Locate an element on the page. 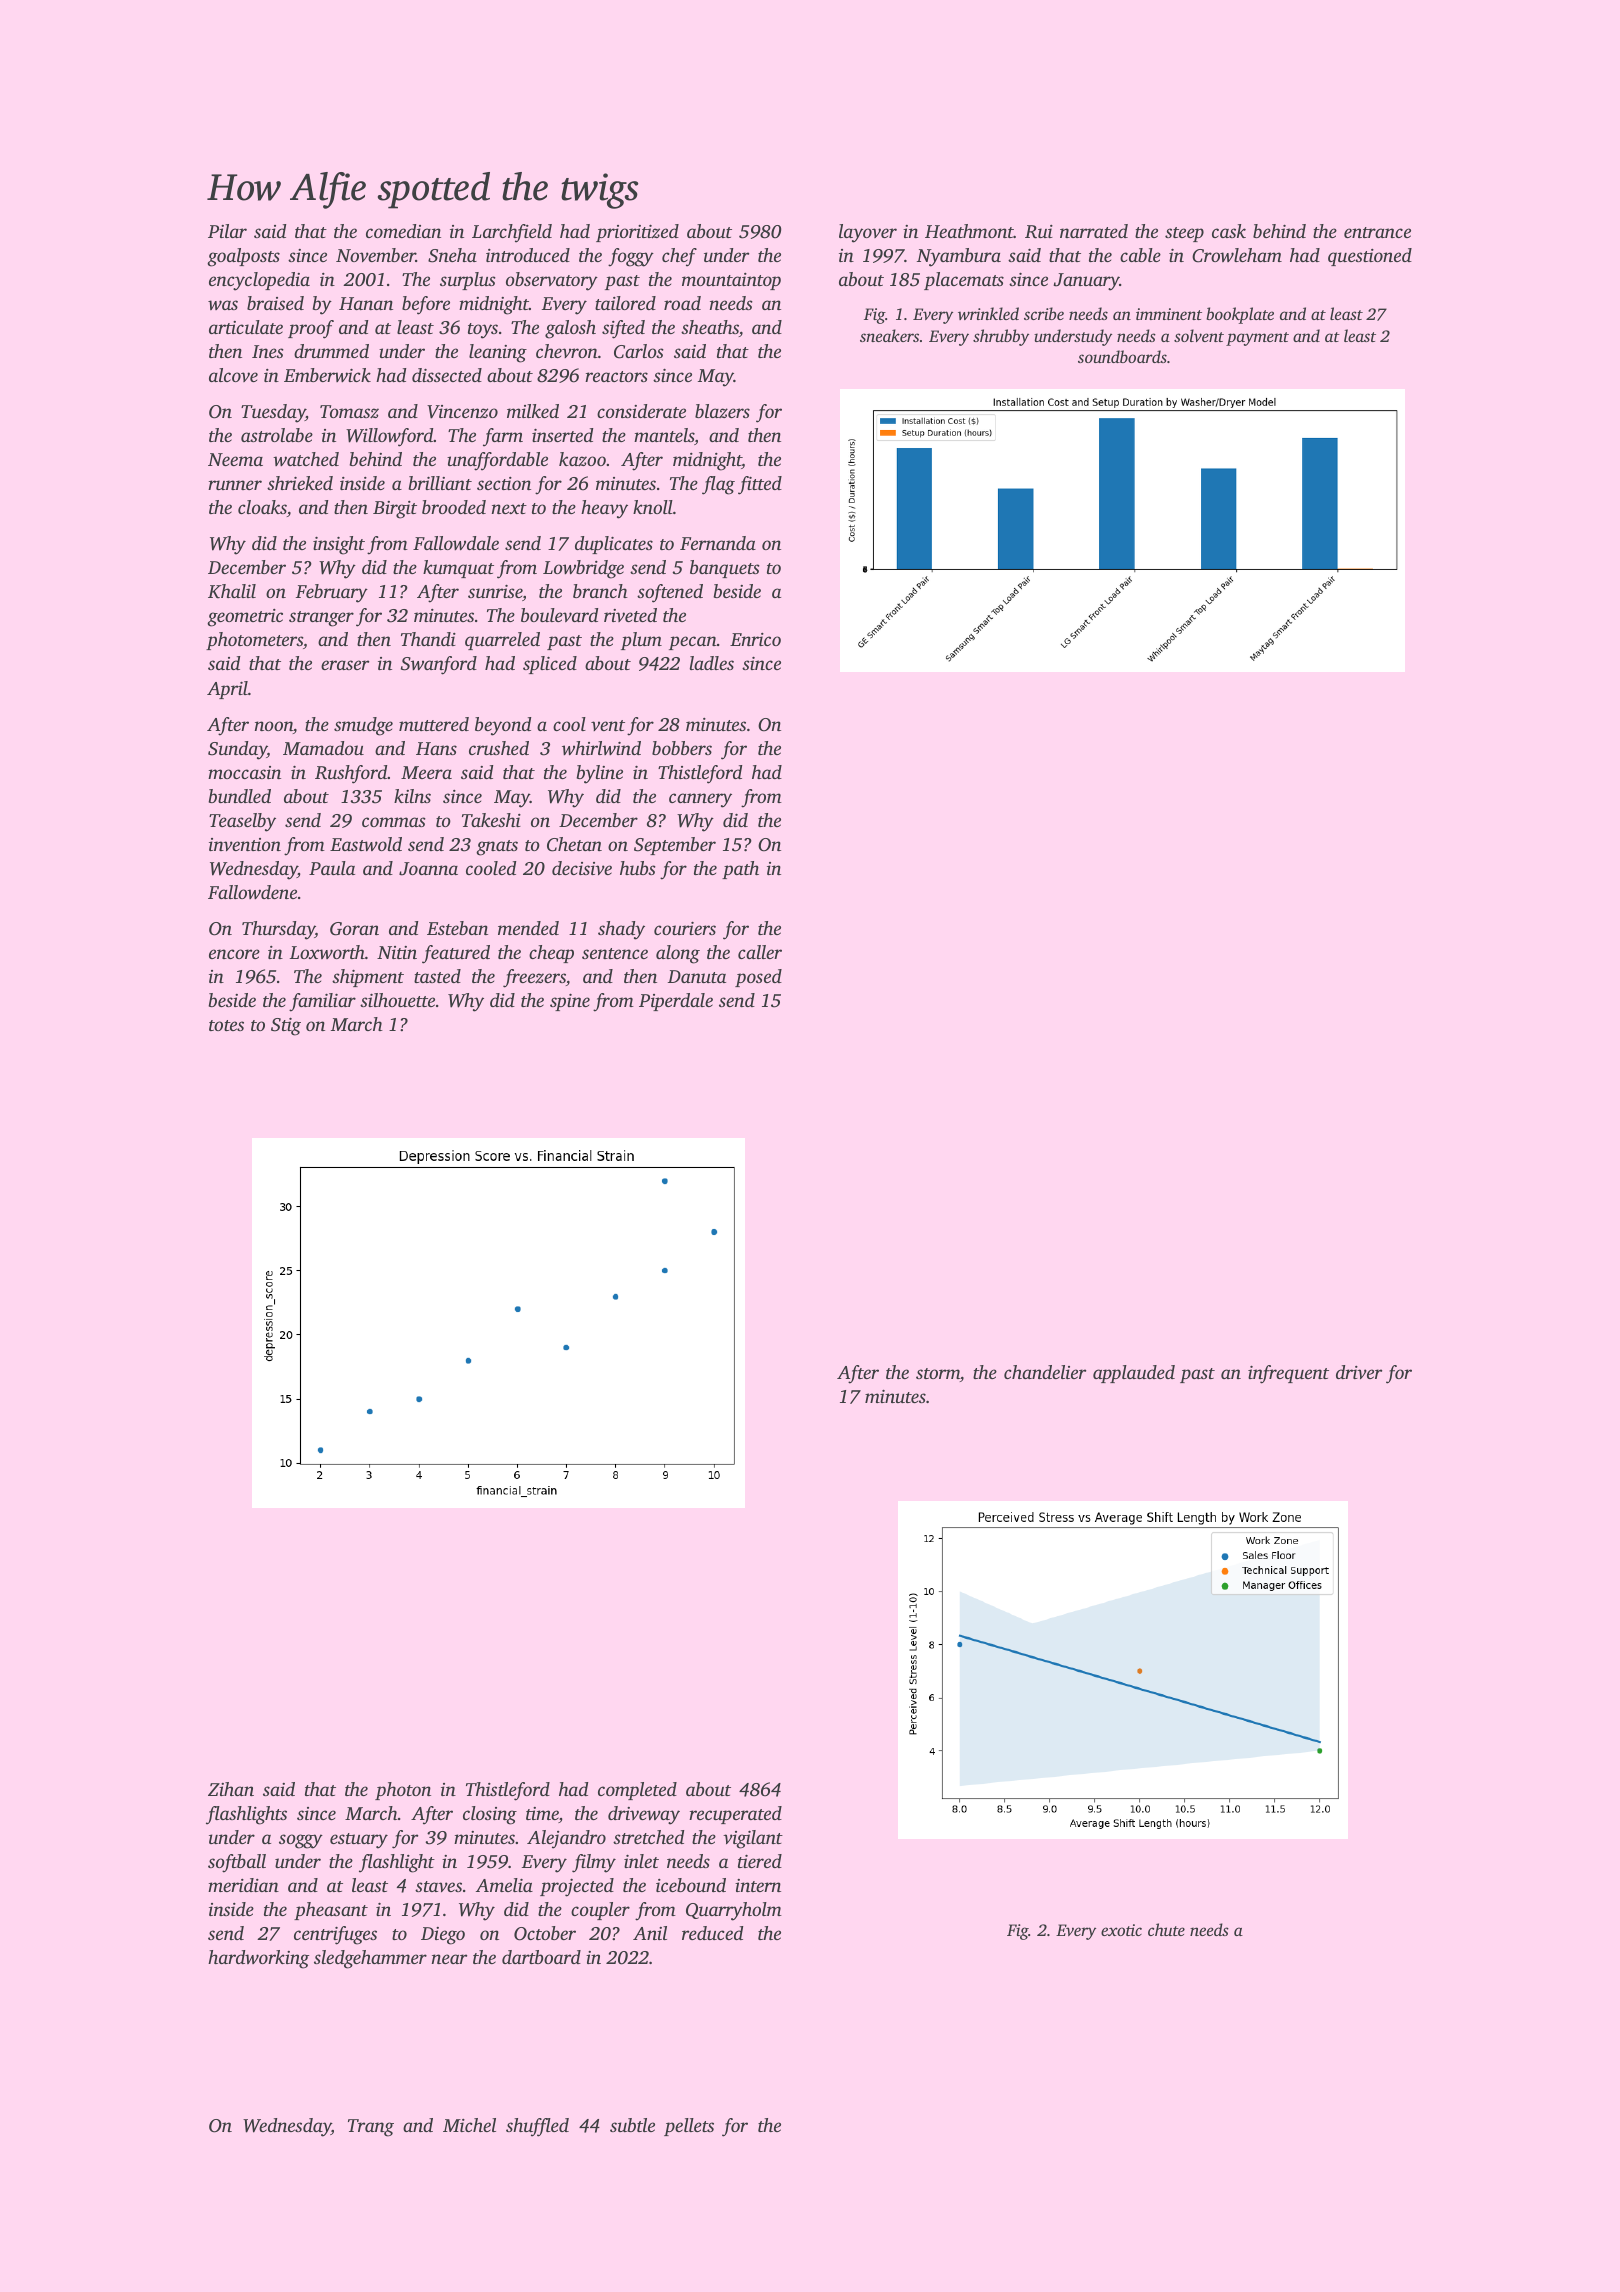 This page has height=2292, width=1620. infrequent is located at coordinates (1288, 1374).
